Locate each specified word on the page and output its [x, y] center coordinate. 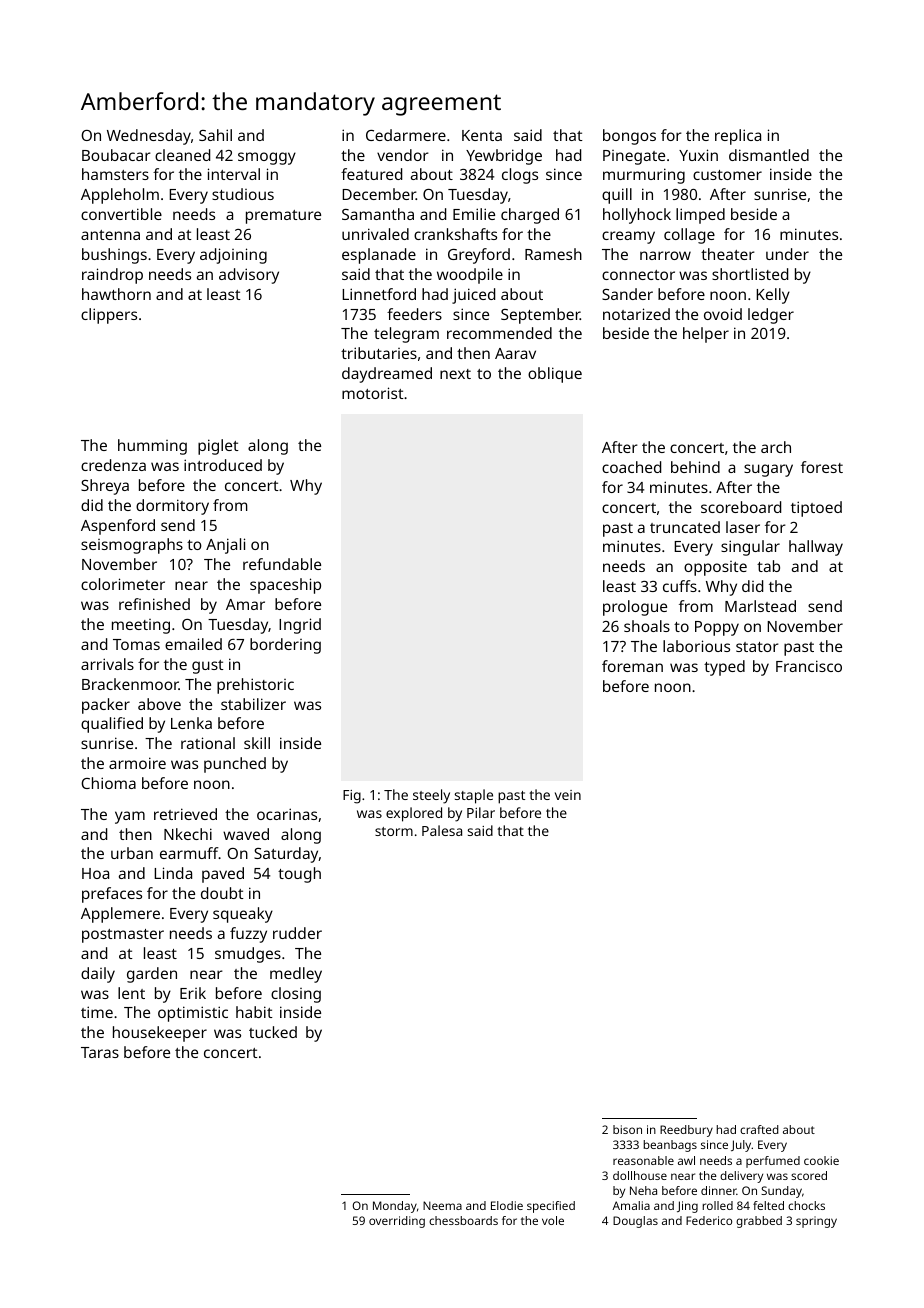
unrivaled [375, 234]
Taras [100, 1052]
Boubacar [116, 155]
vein [568, 795]
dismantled [769, 155]
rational [208, 743]
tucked [273, 1032]
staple [474, 796]
